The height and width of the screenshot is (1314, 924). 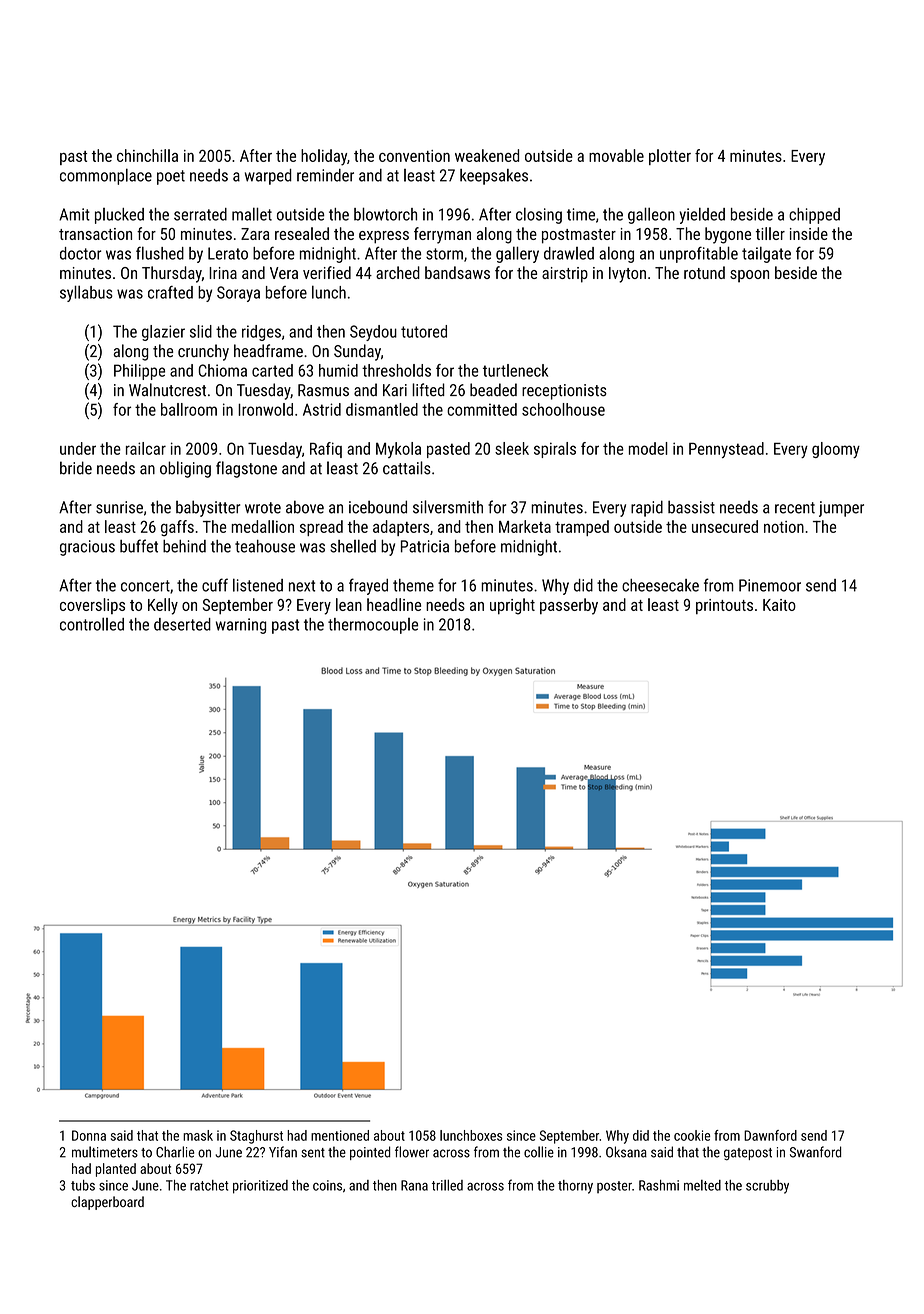 What do you see at coordinates (616, 155) in the screenshot?
I see `movable` at bounding box center [616, 155].
